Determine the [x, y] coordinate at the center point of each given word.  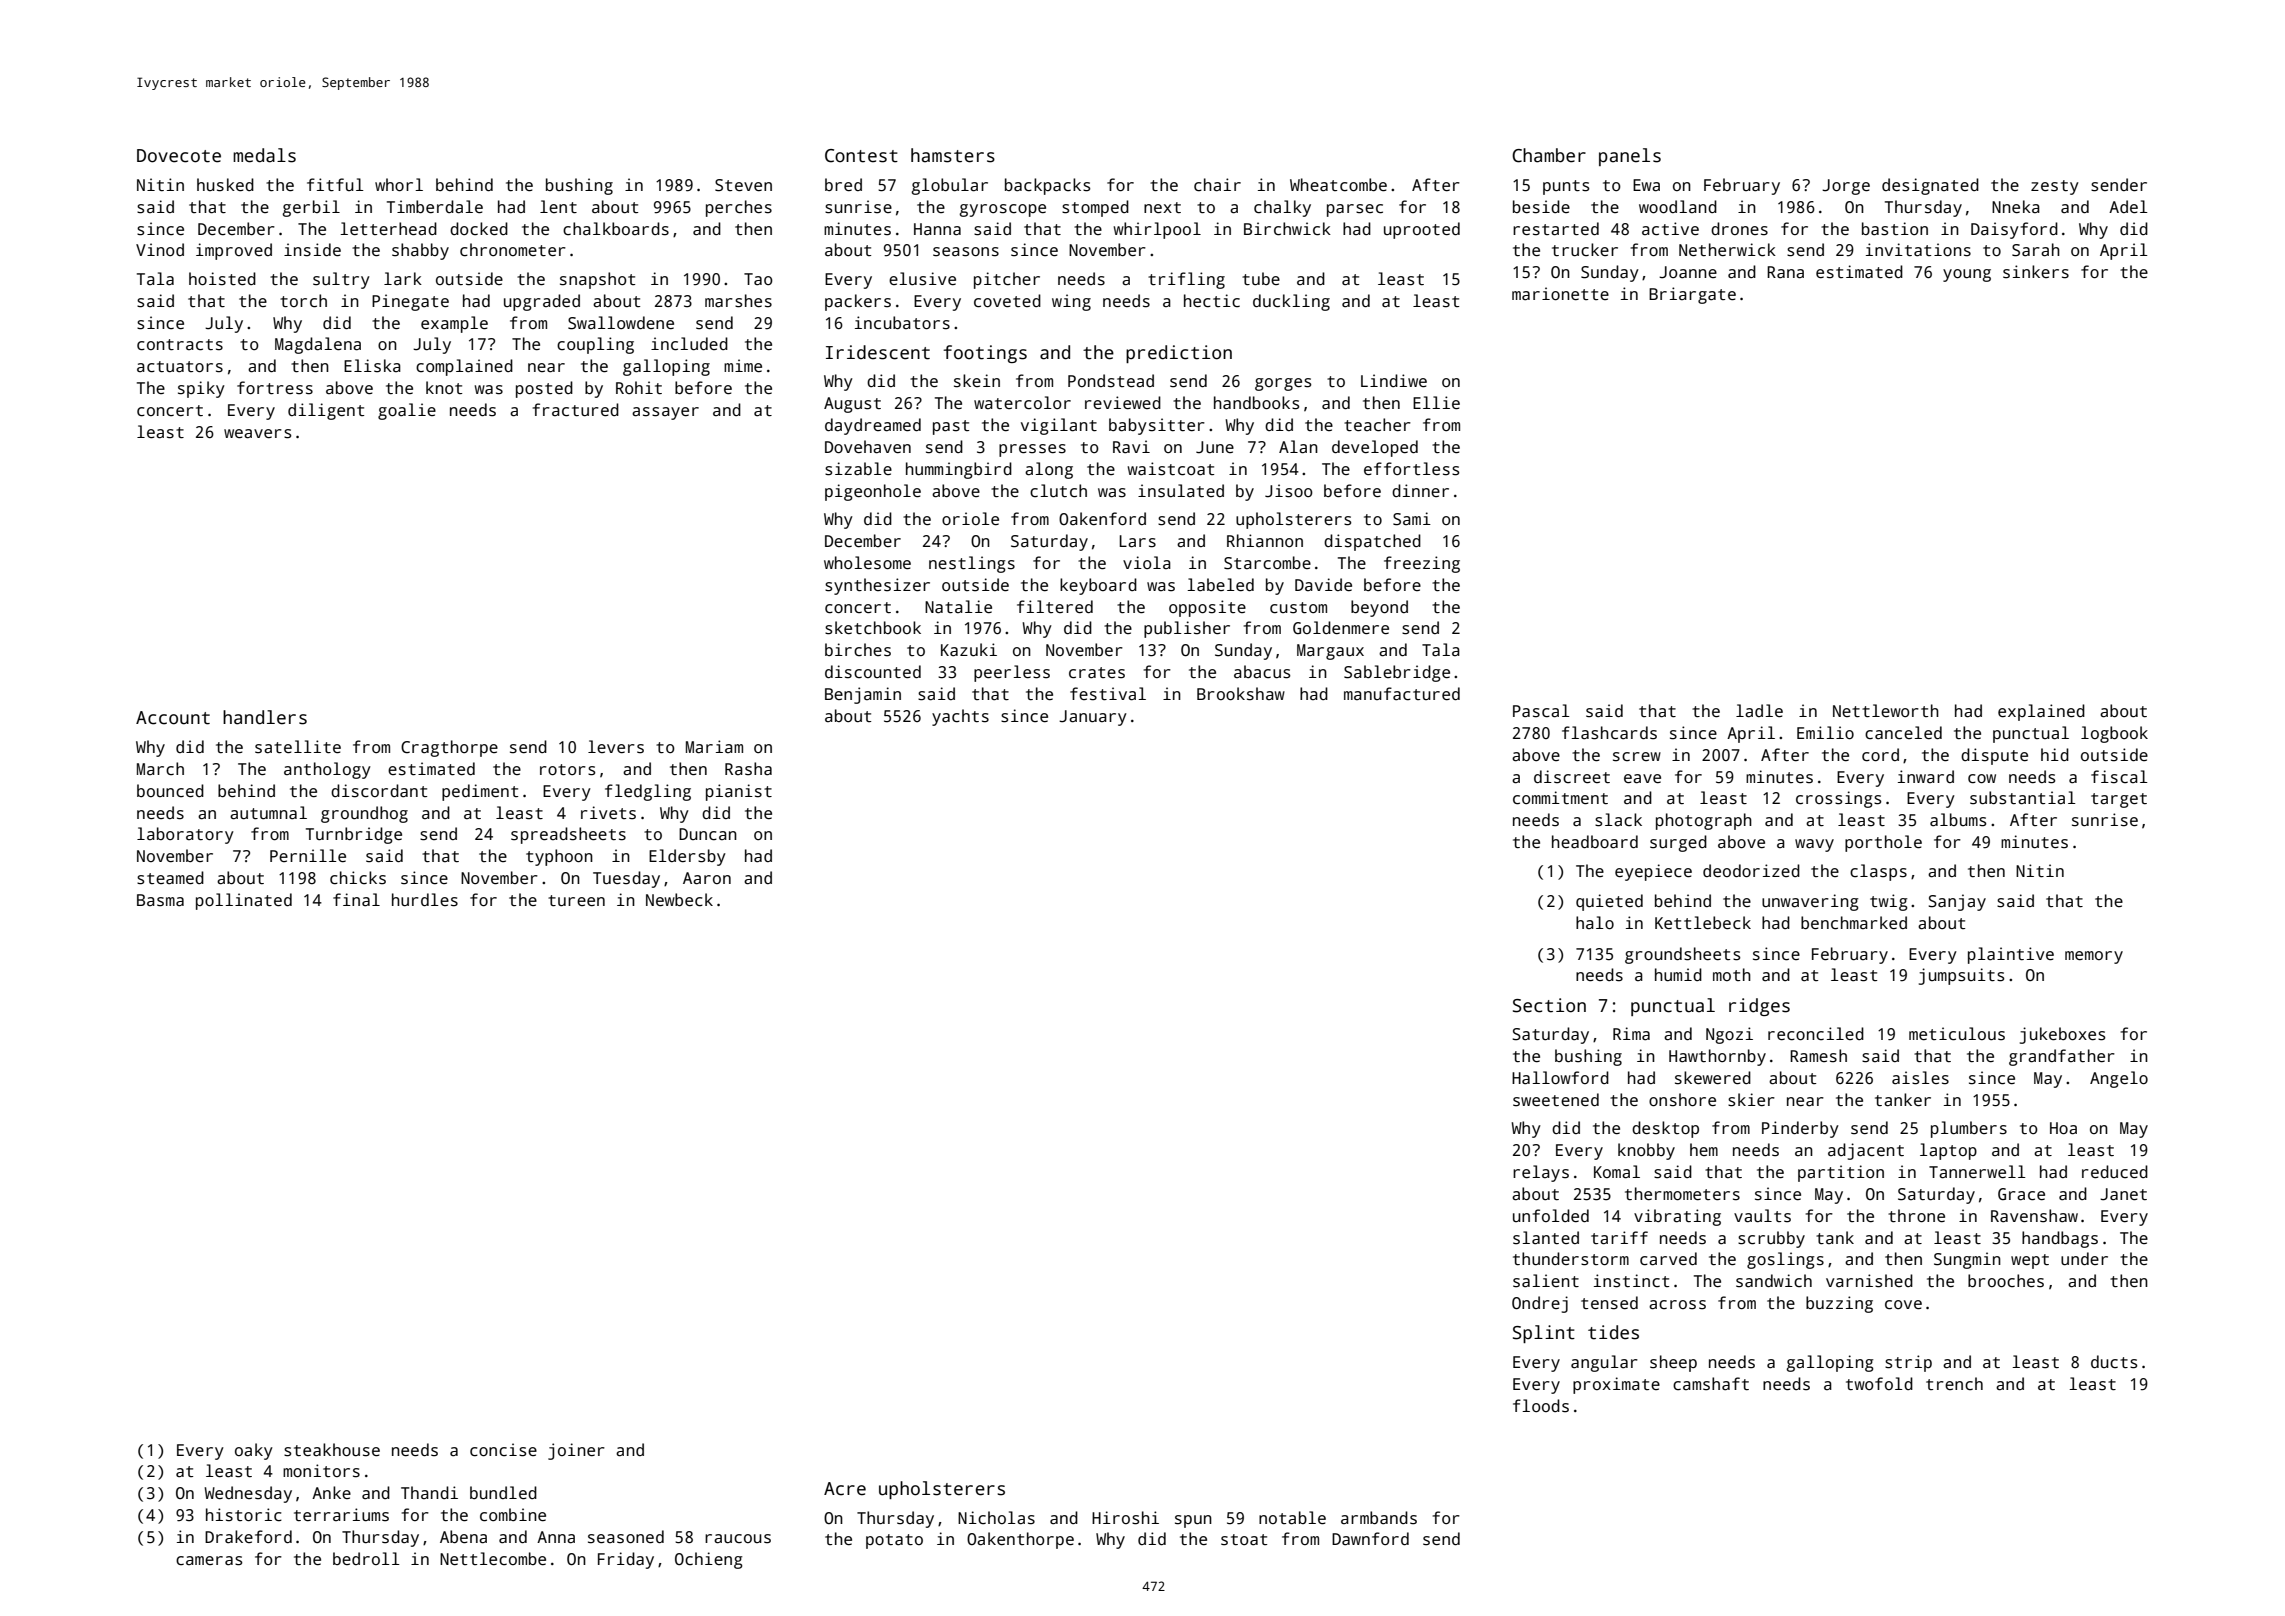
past [951, 427]
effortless [1411, 469]
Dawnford [1370, 1539]
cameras [209, 1561]
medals [264, 155]
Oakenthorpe [1020, 1540]
